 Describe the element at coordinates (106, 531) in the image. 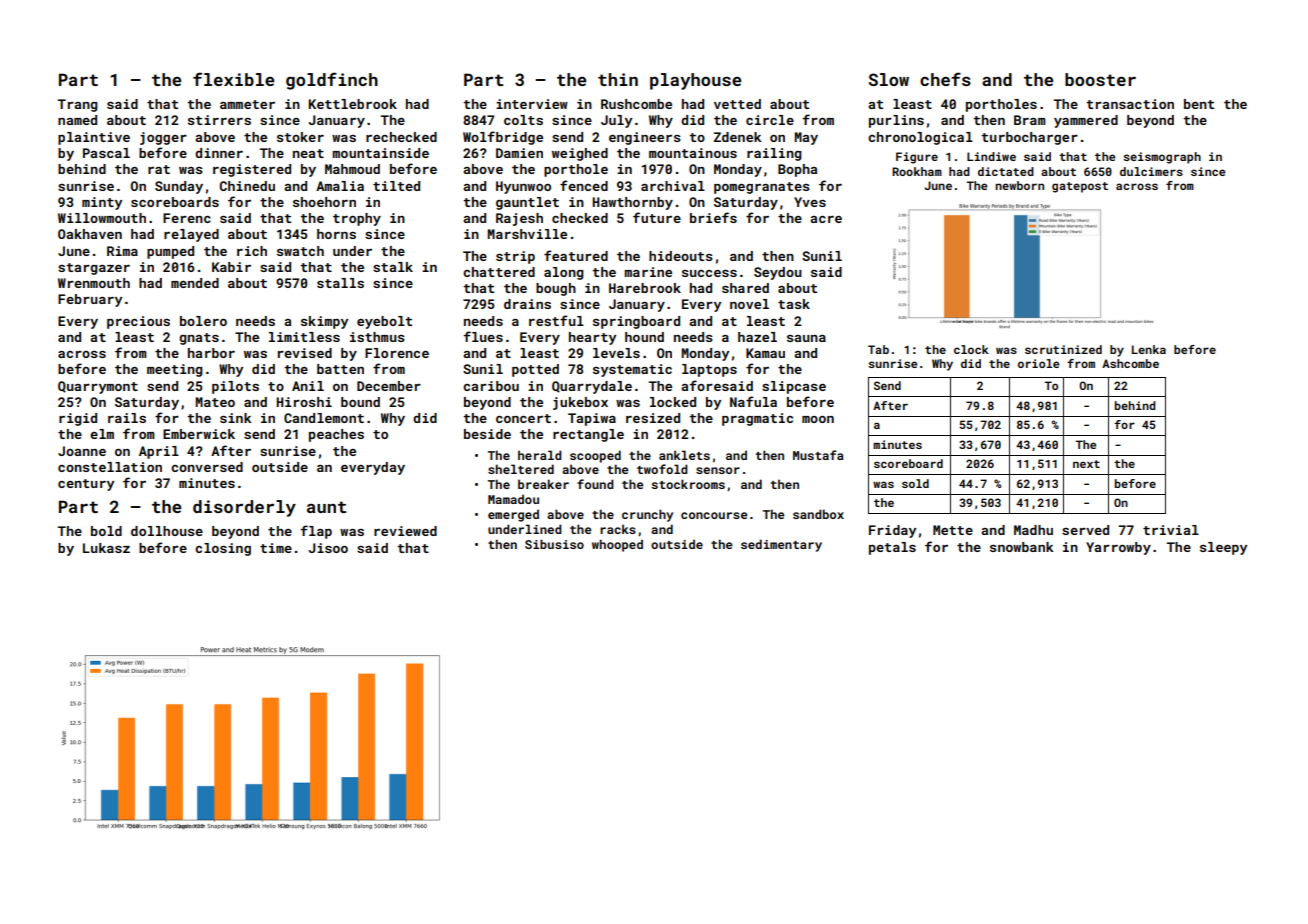

I see `bold` at that location.
